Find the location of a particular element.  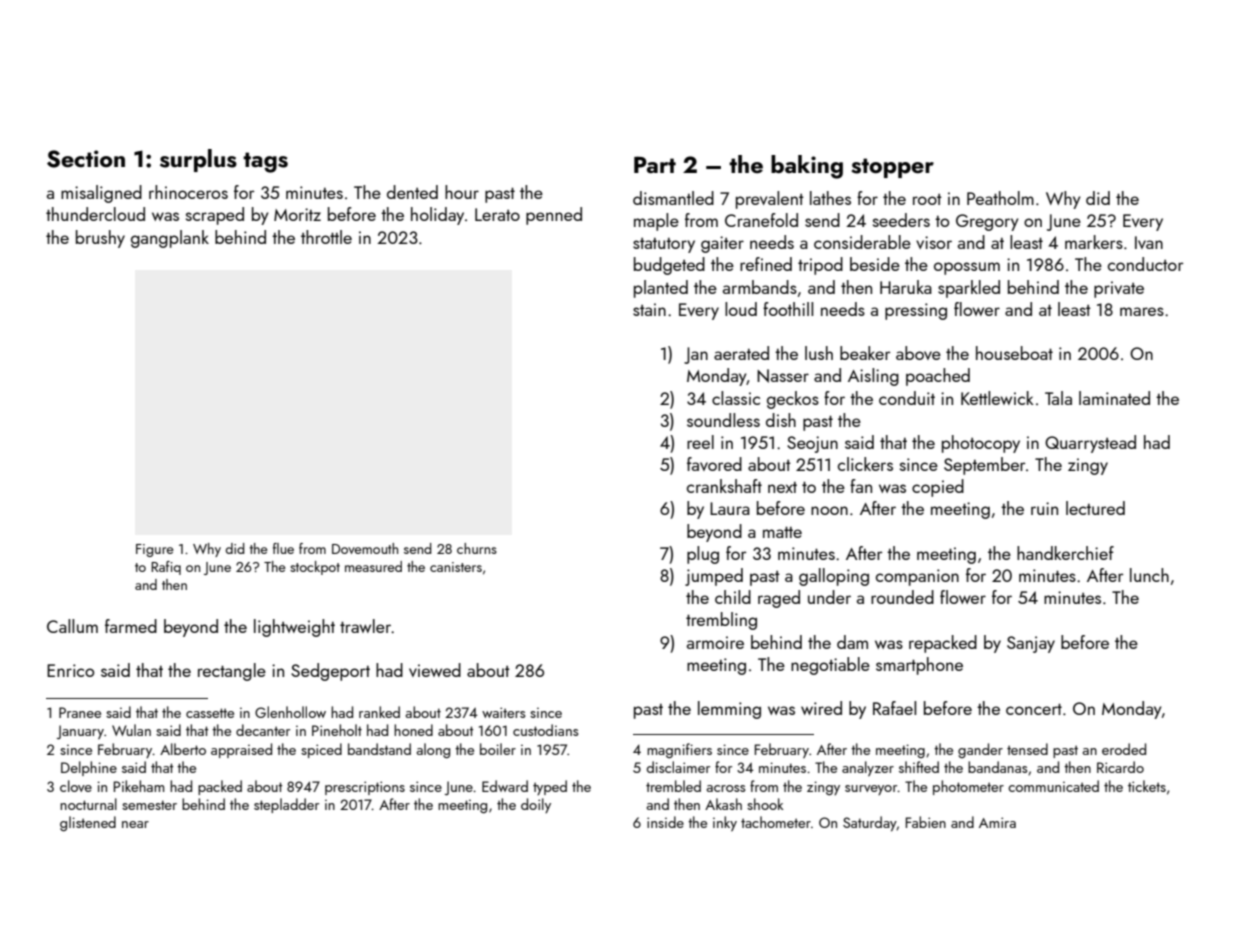

trembled is located at coordinates (673, 786).
